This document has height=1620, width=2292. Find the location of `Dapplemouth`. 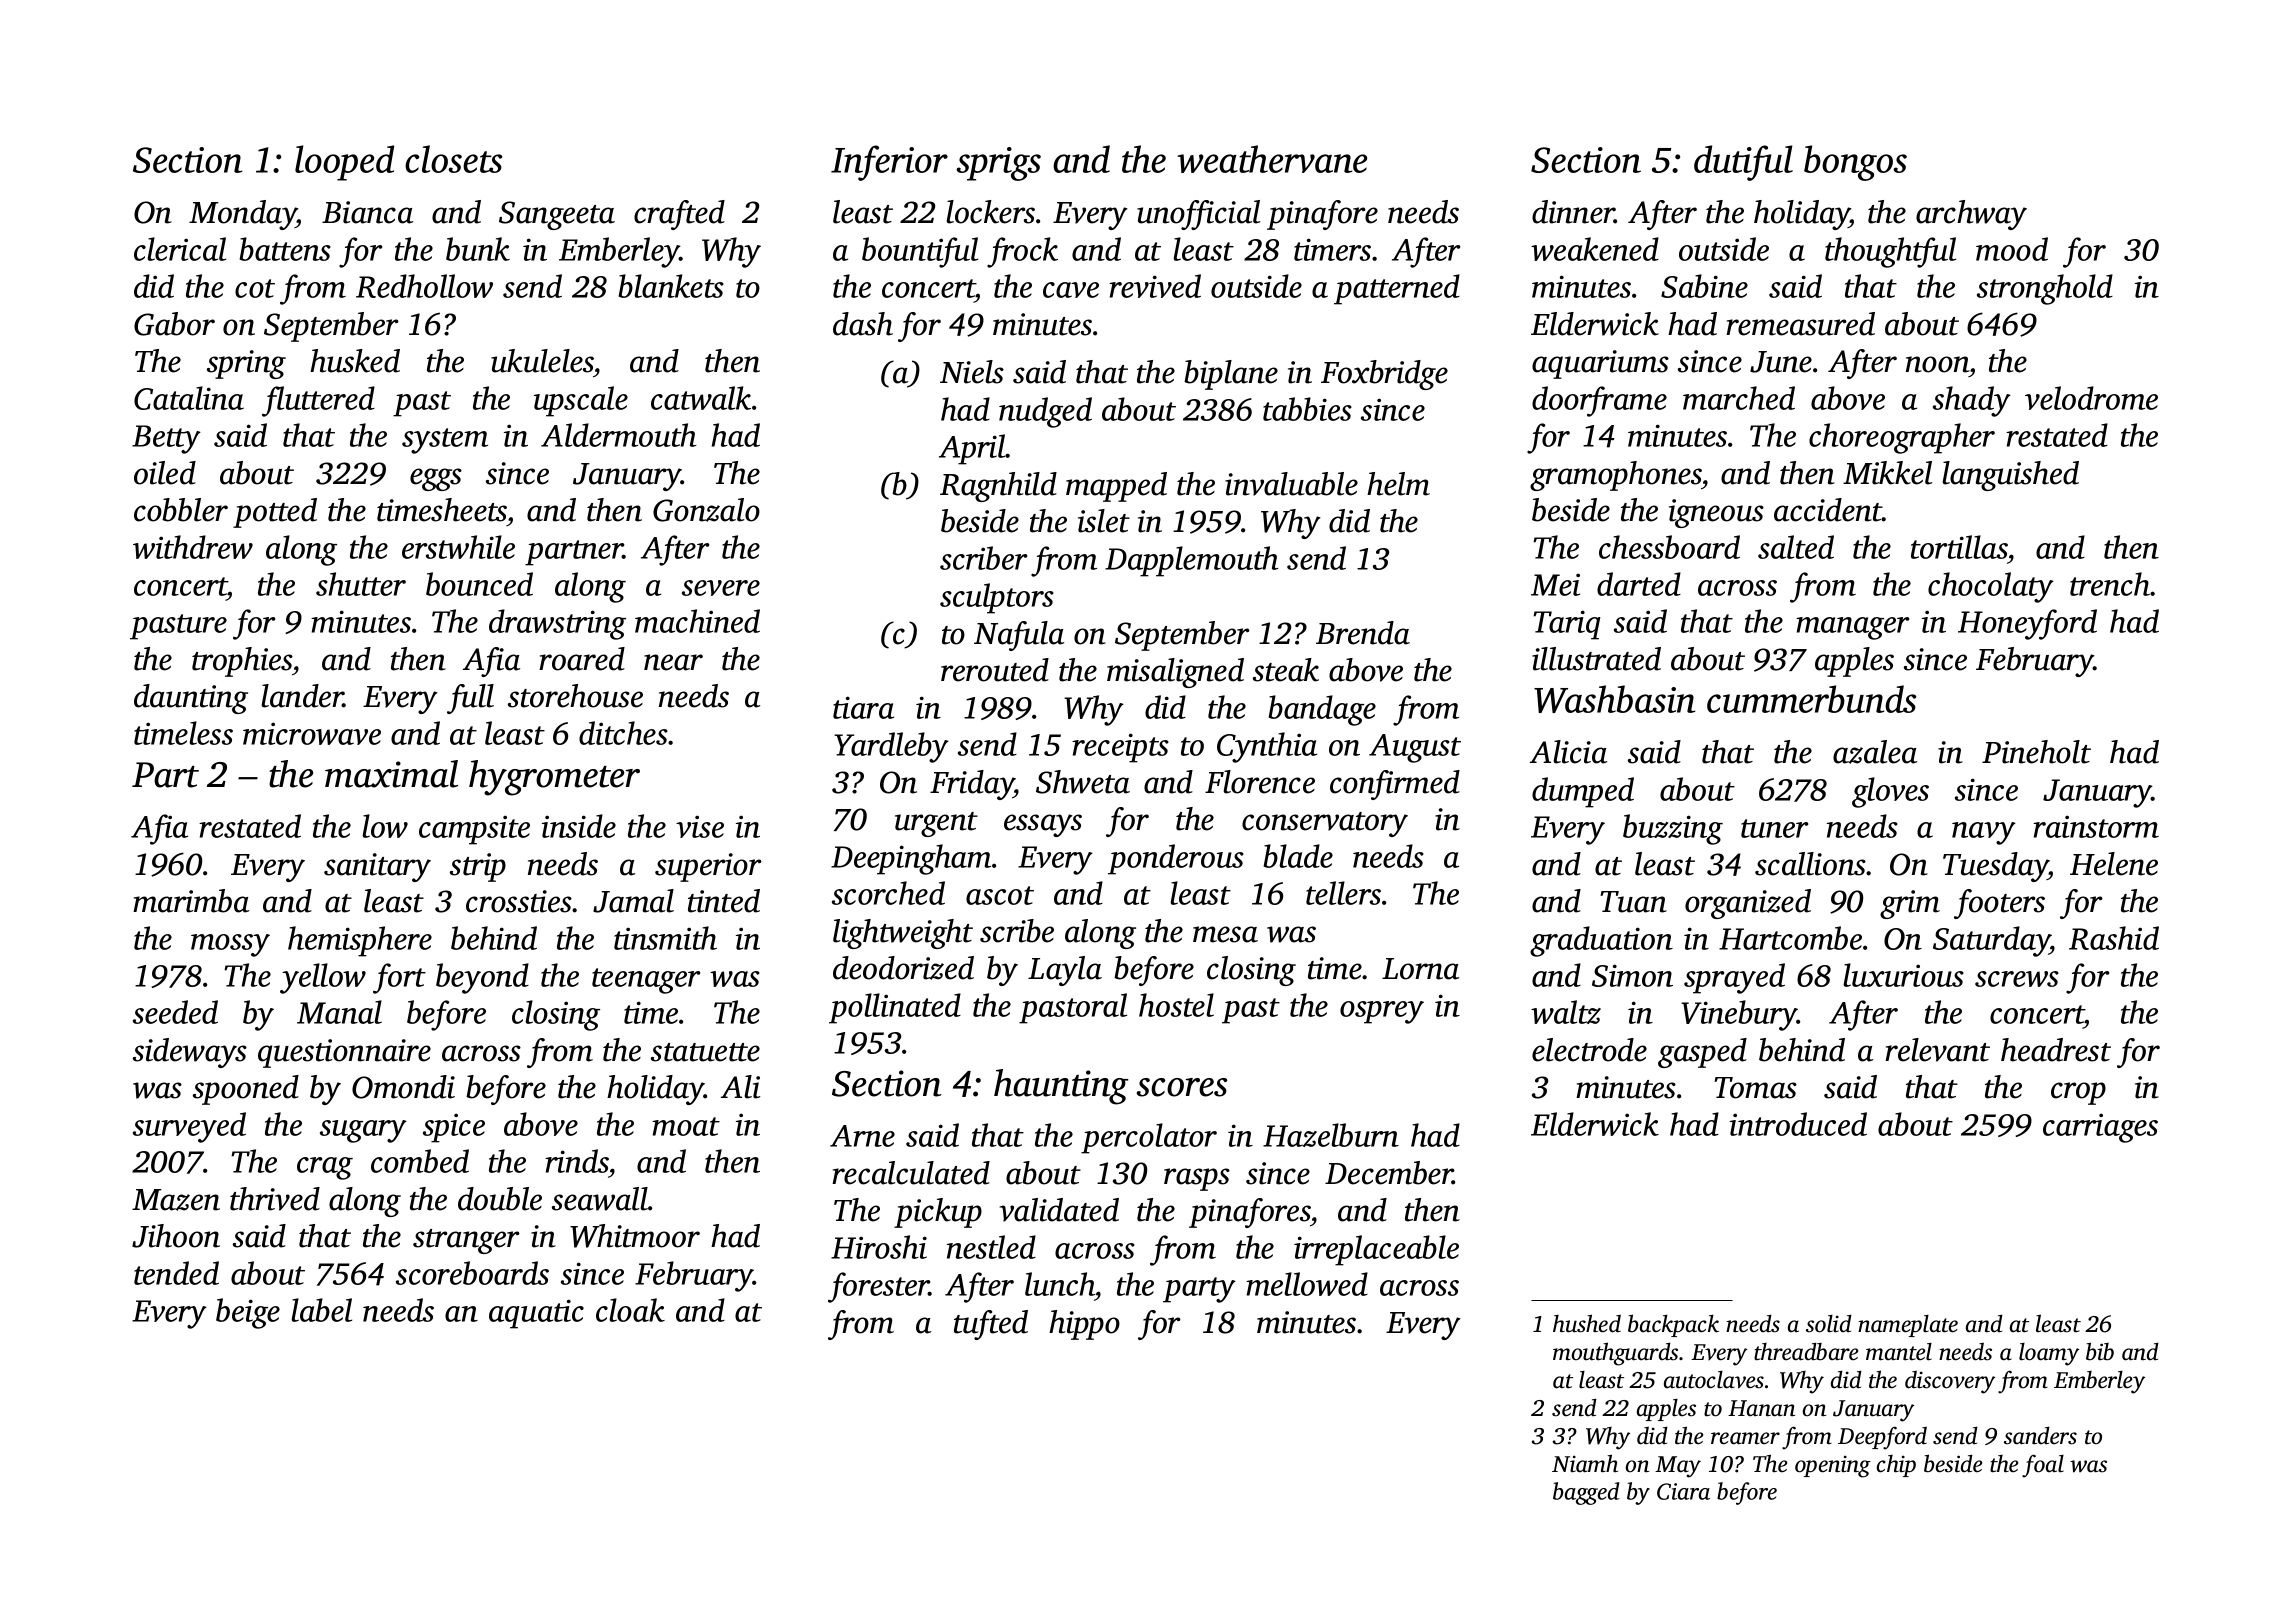

Dapplemouth is located at coordinates (1192, 561).
